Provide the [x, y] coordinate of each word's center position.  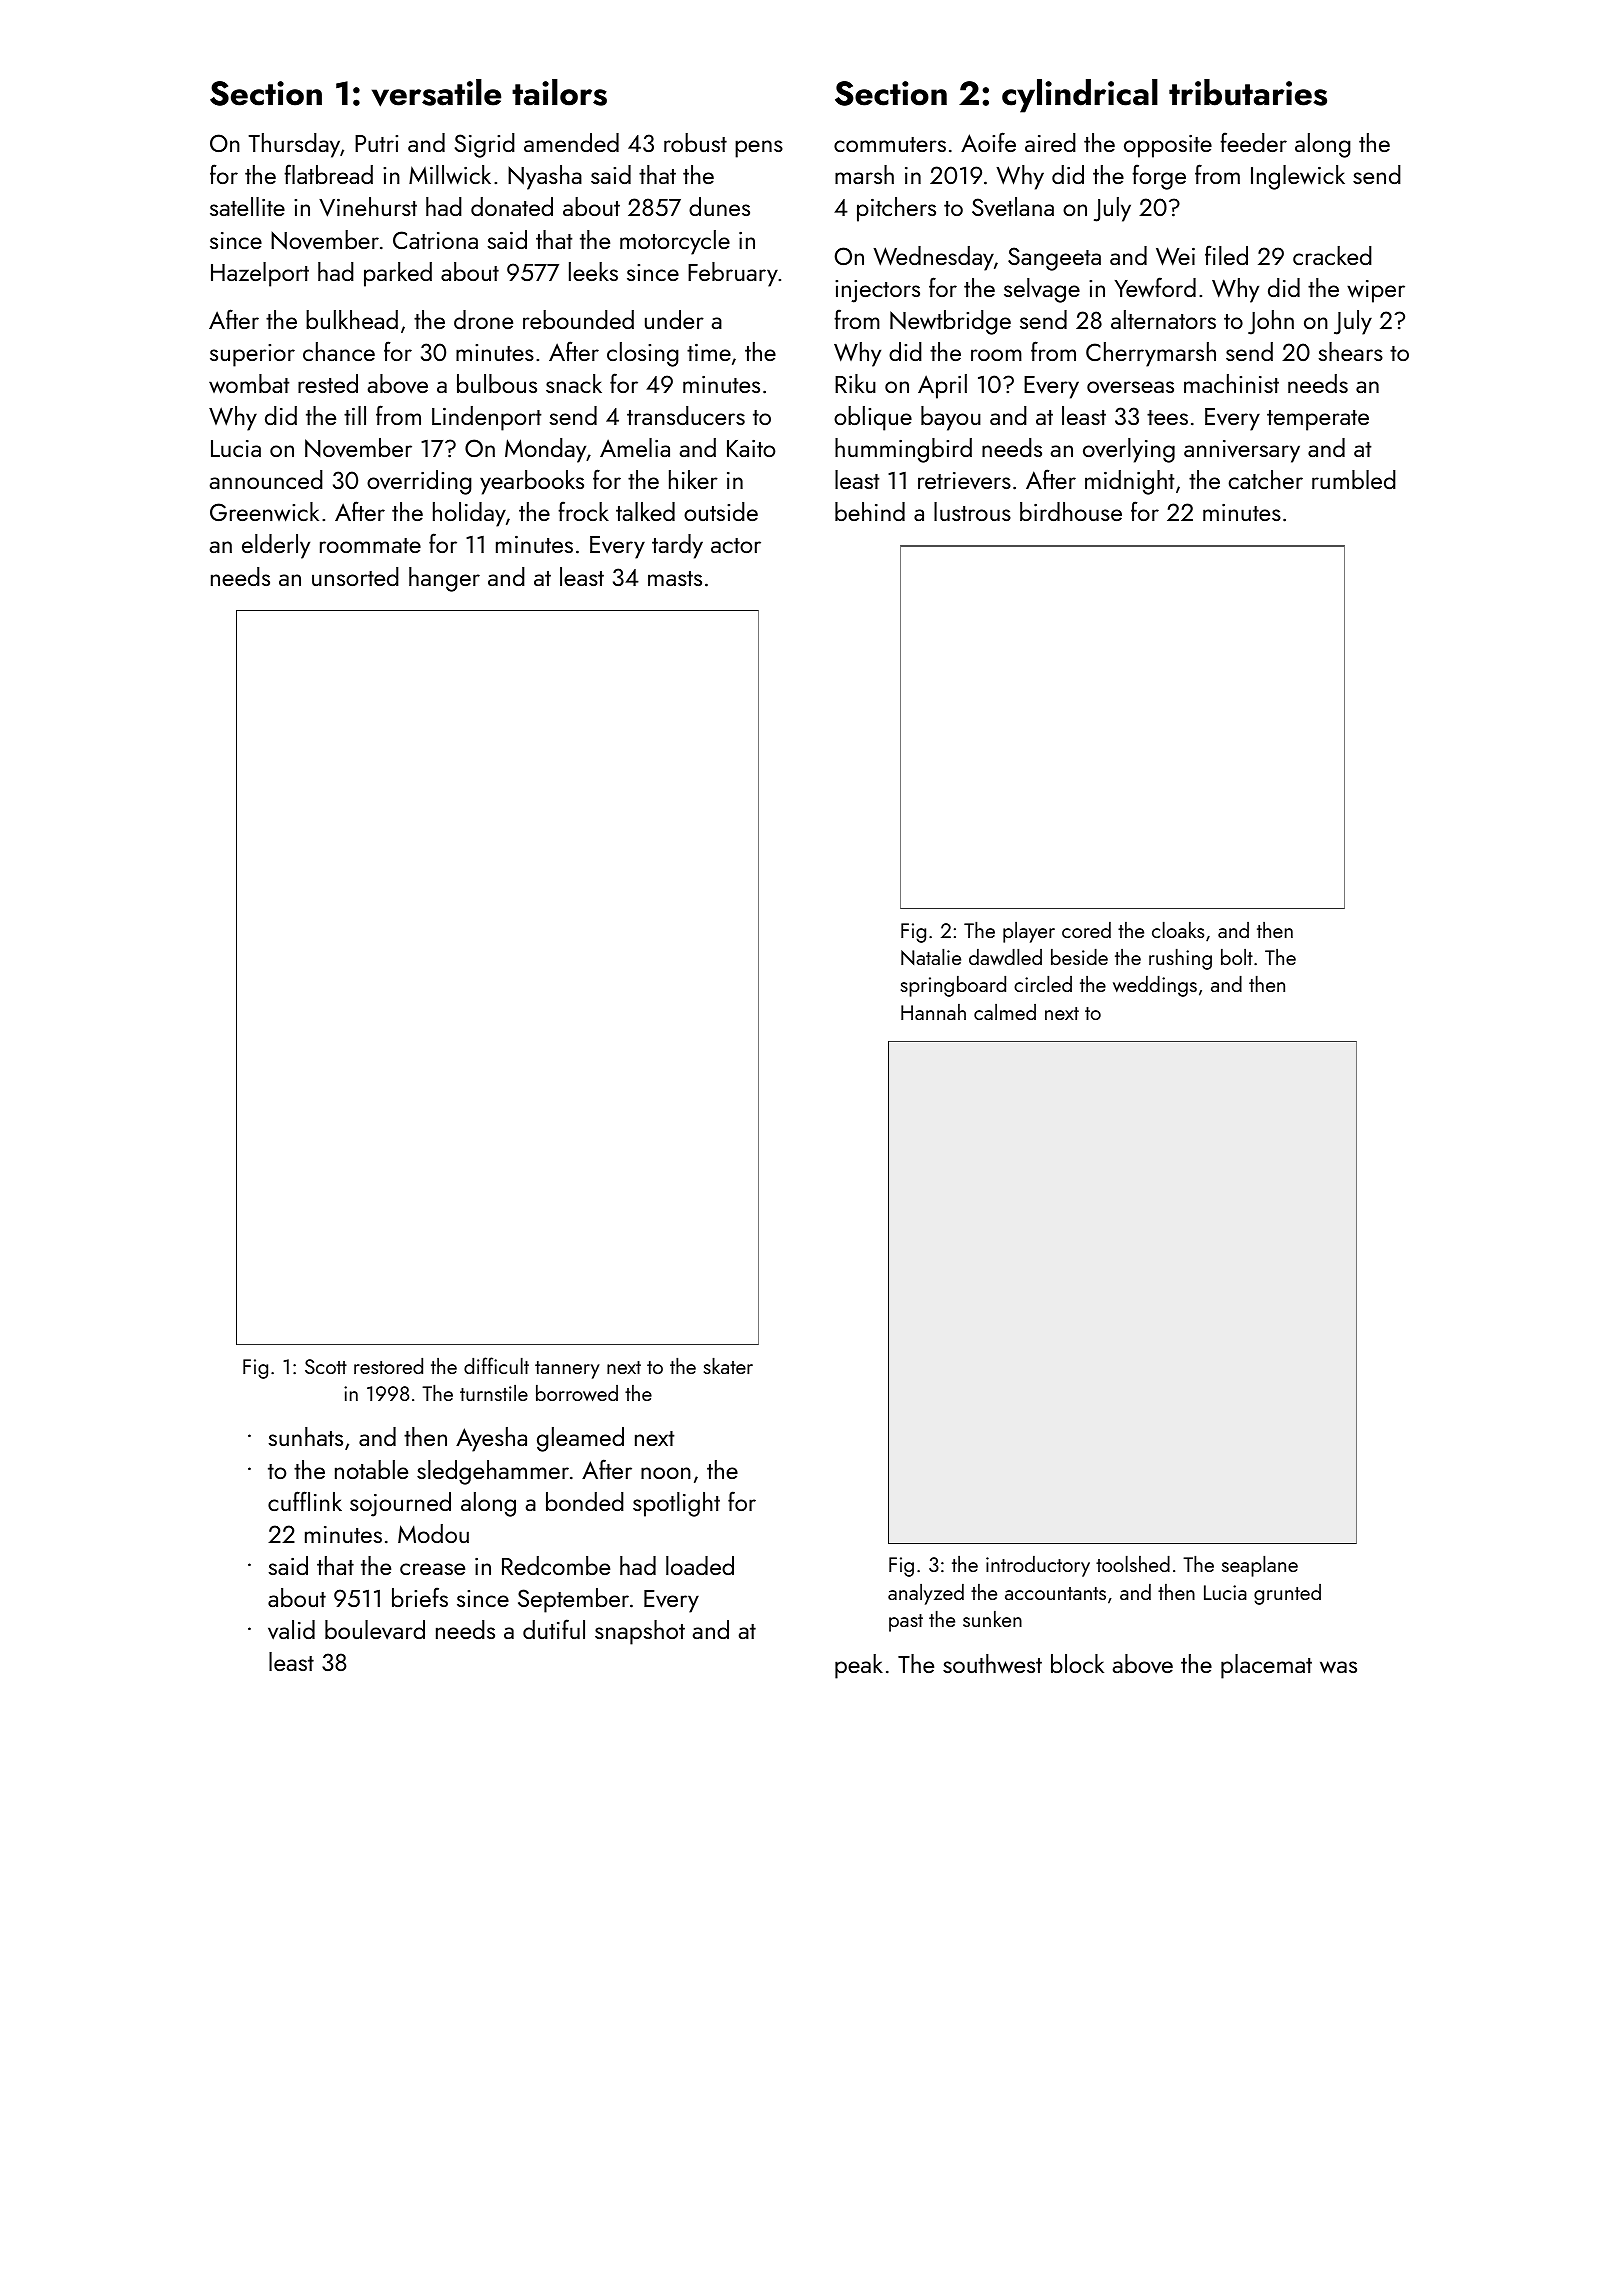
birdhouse [1071, 511]
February [733, 274]
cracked [1332, 255]
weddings [1155, 986]
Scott [326, 1366]
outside [721, 511]
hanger [444, 579]
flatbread [328, 174]
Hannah [933, 1012]
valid [291, 1630]
